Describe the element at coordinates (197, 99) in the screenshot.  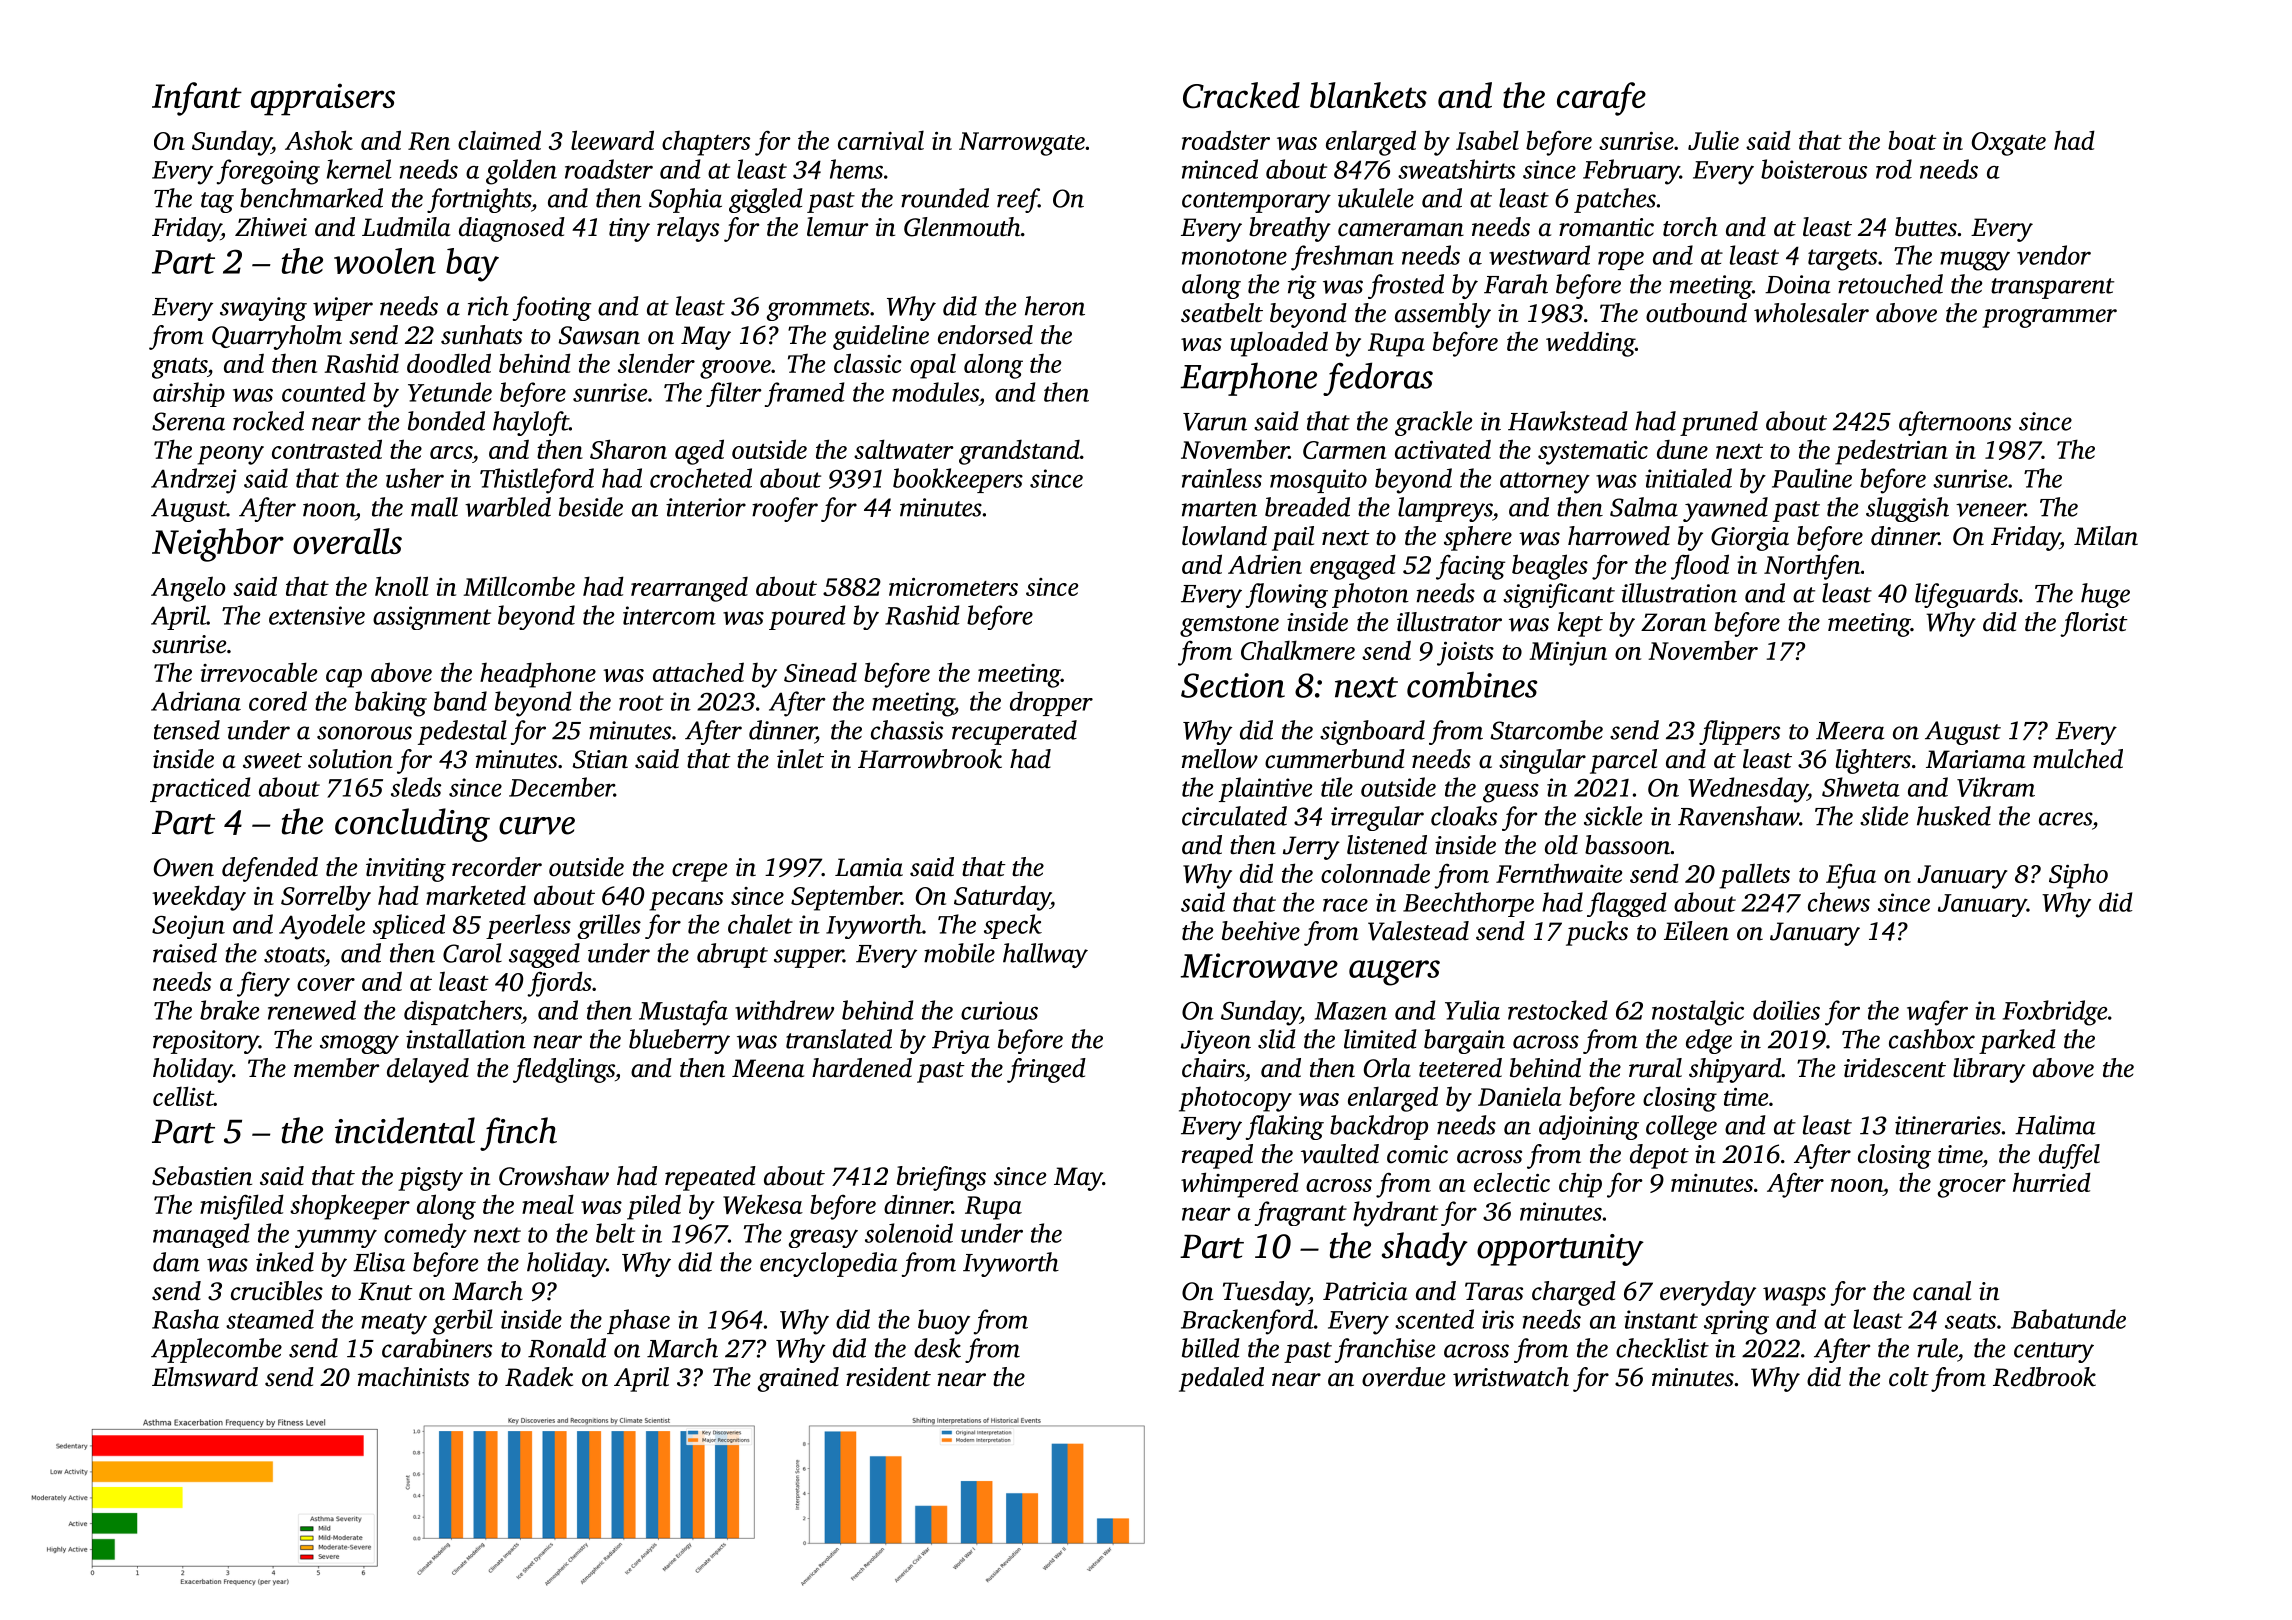
I see `Infant` at that location.
